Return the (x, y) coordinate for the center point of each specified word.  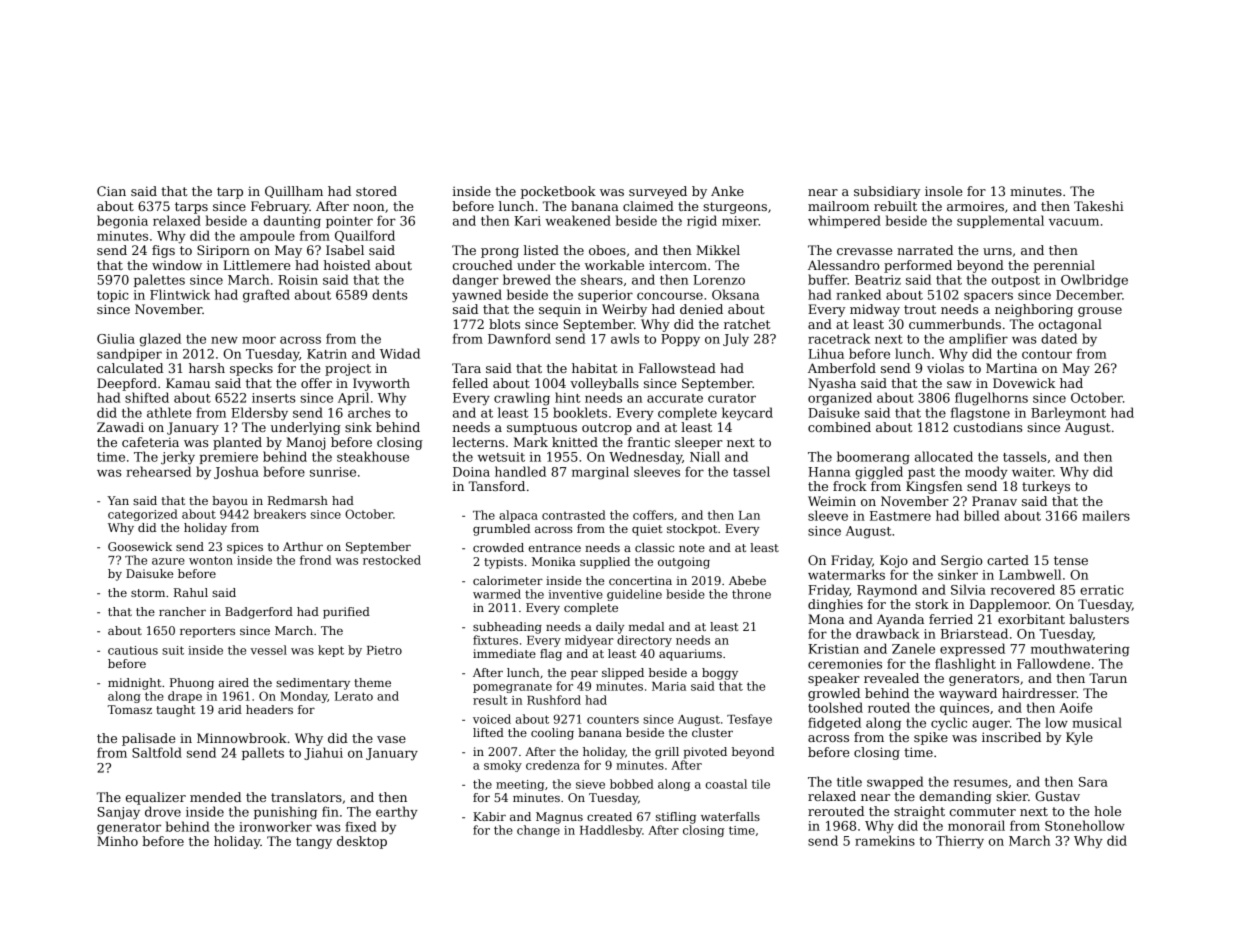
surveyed (658, 192)
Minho (117, 841)
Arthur (303, 546)
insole (943, 191)
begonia (122, 222)
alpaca (518, 516)
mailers (1106, 515)
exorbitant (1031, 619)
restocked (392, 560)
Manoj (305, 443)
